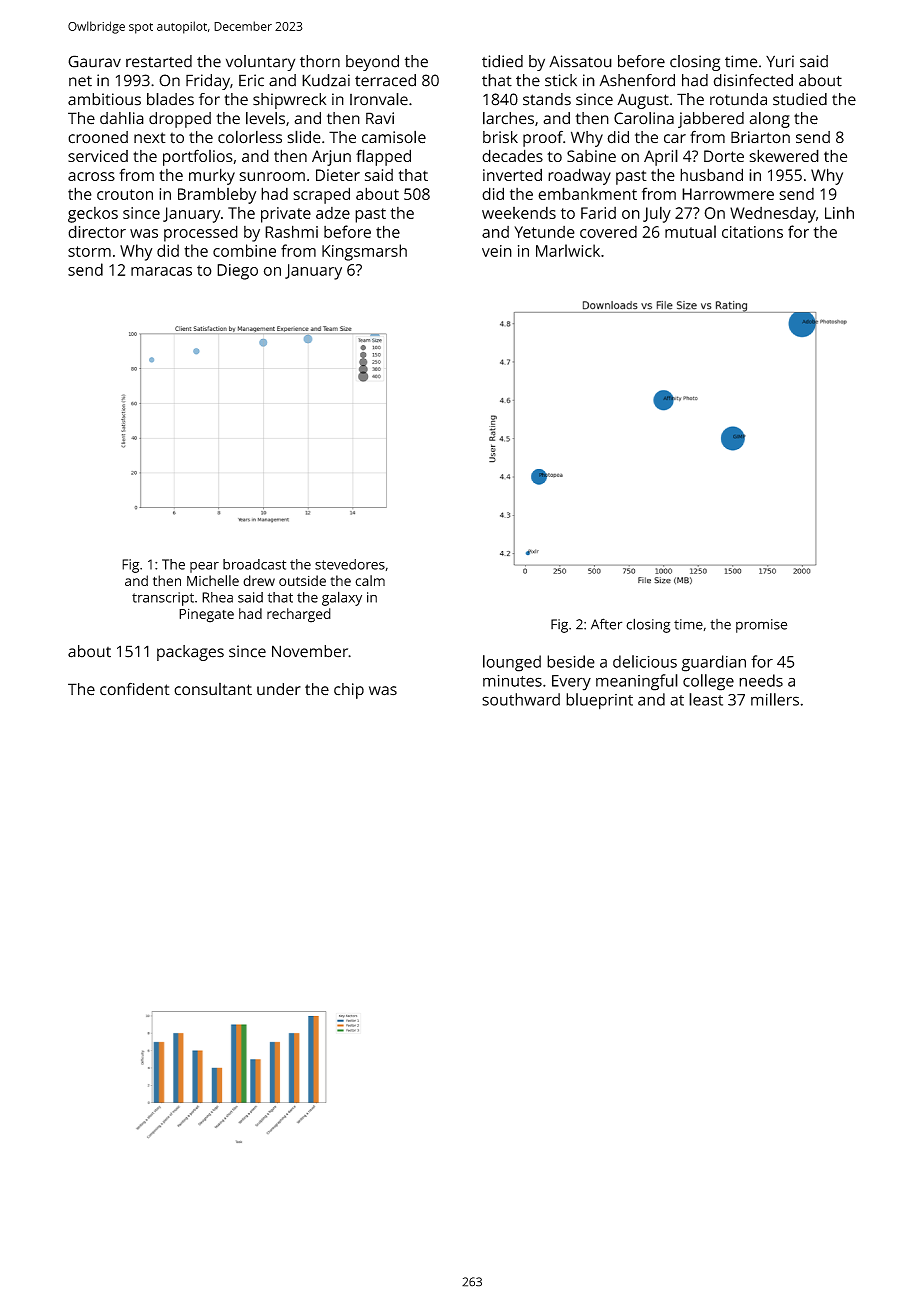 The height and width of the image is (1308, 924). Describe the element at coordinates (711, 174) in the image. I see `husband` at that location.
